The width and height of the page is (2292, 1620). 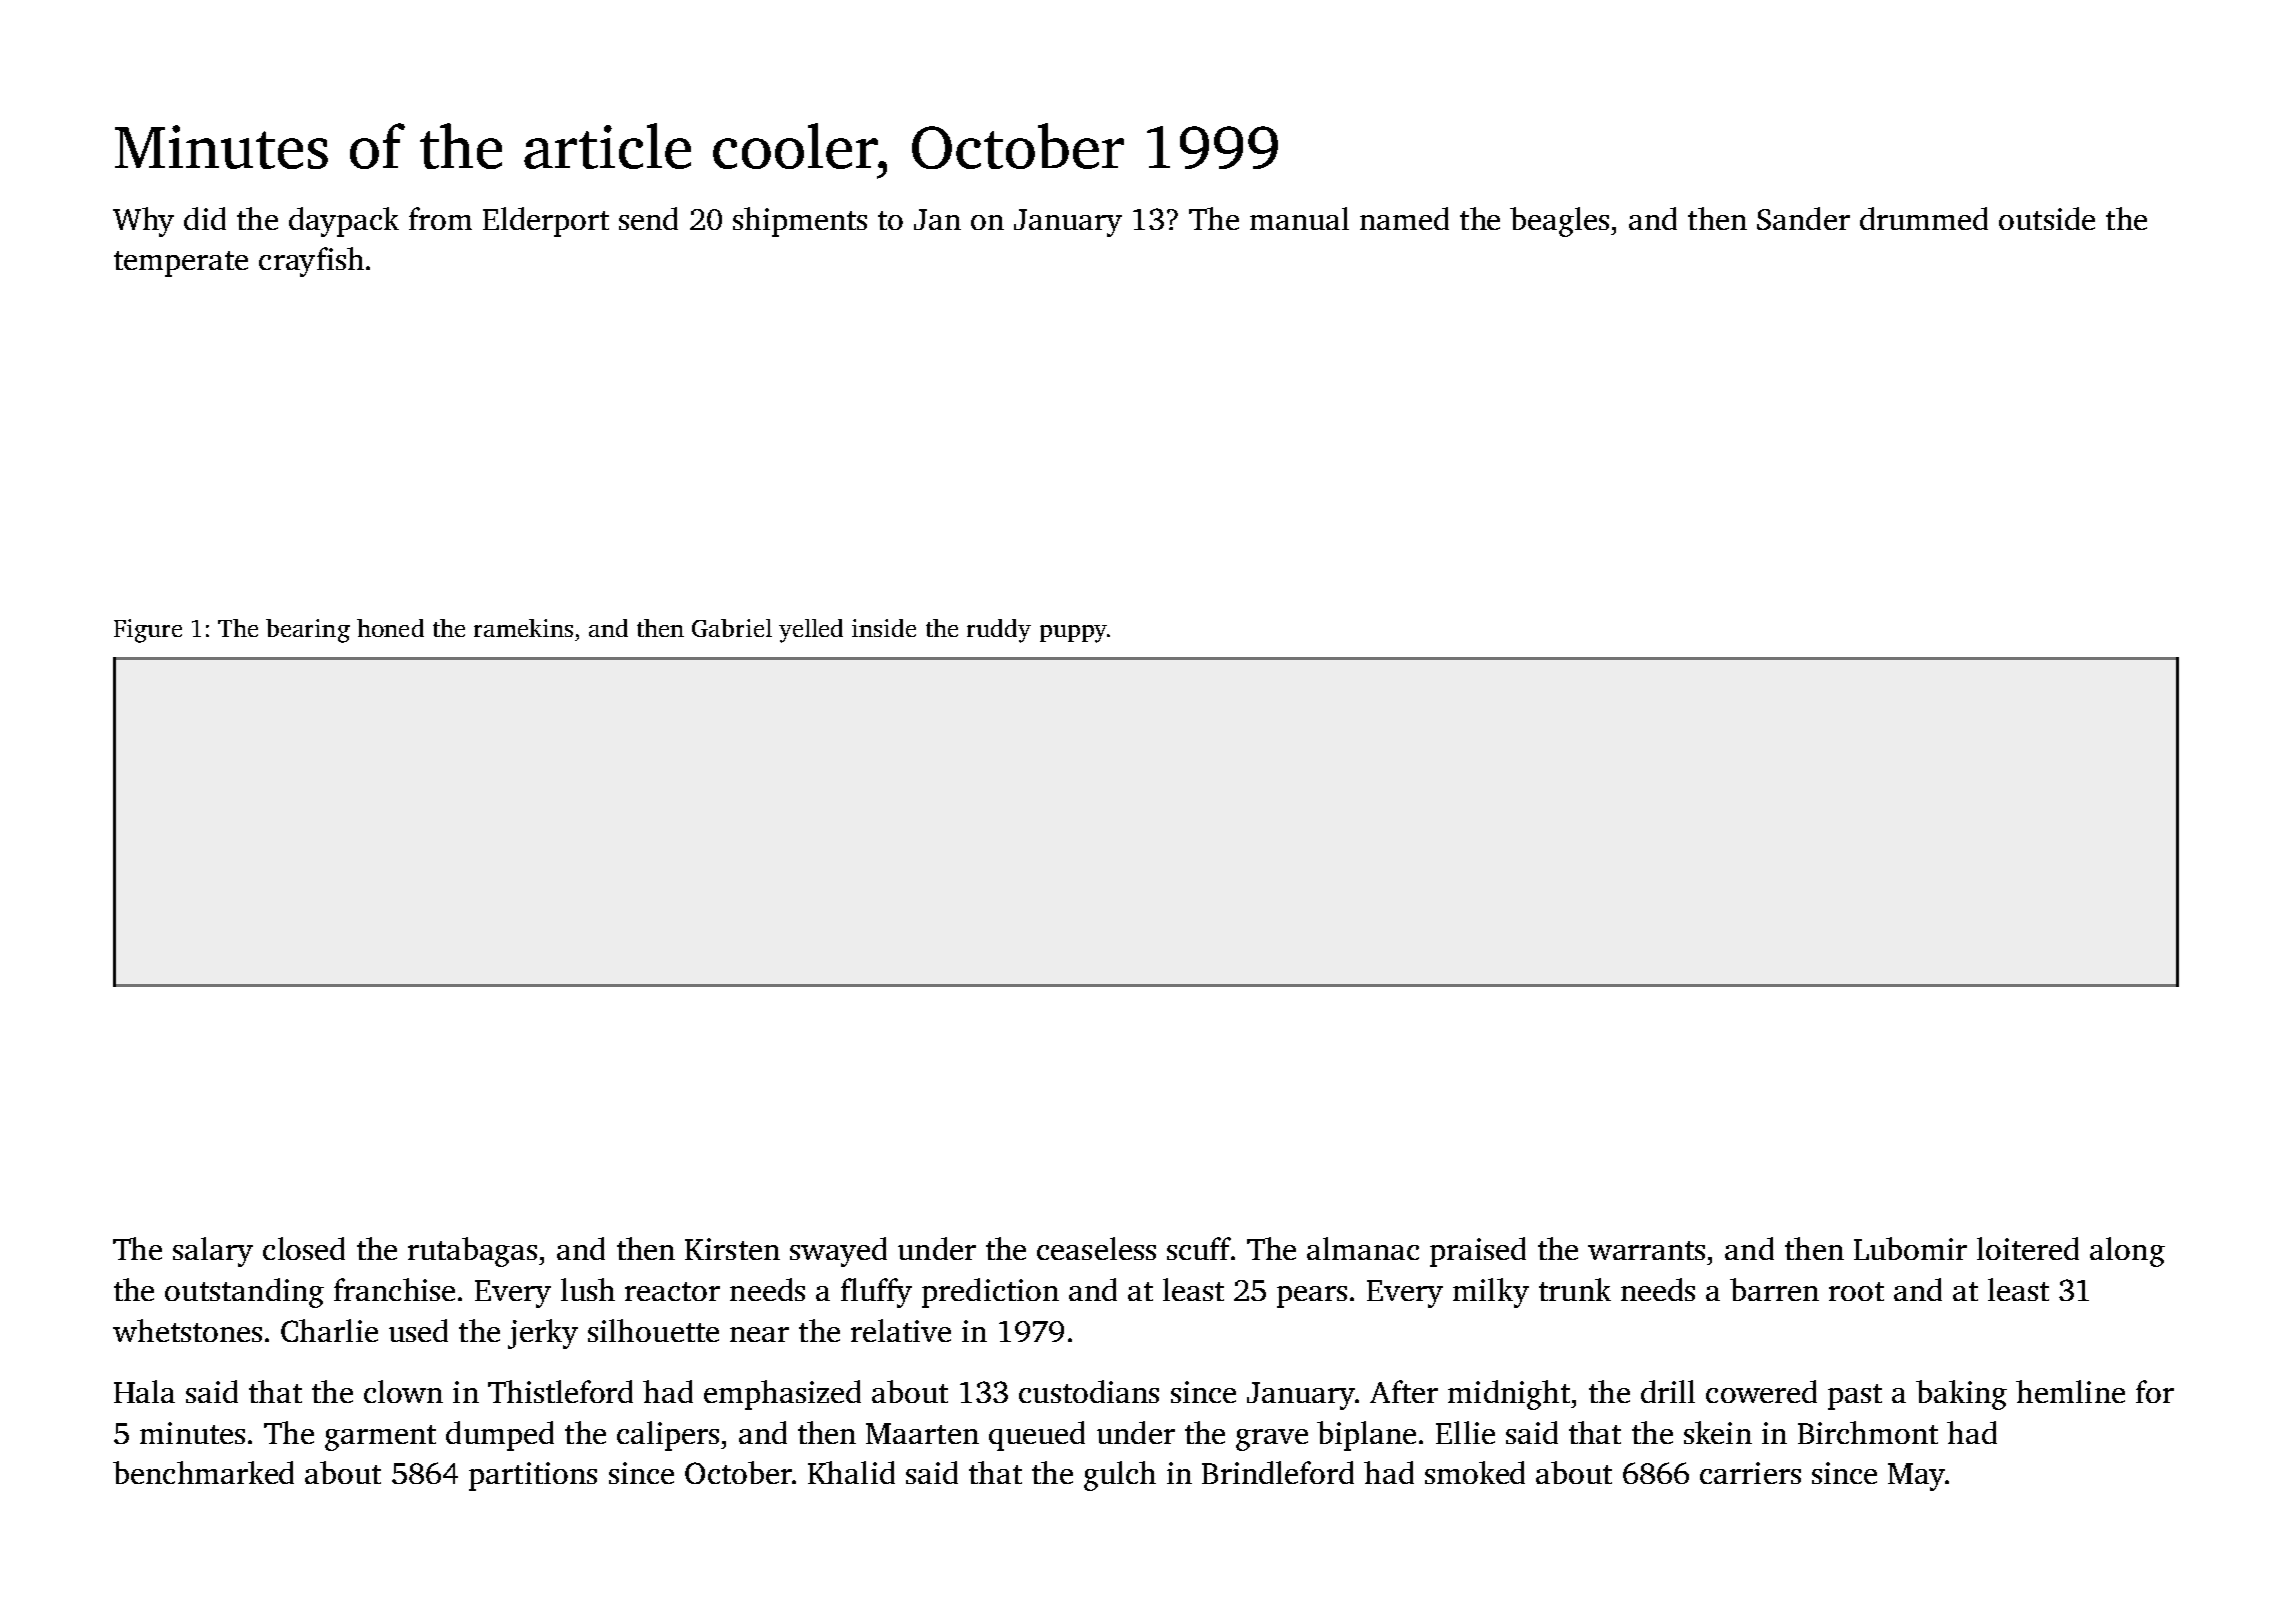 What do you see at coordinates (1299, 218) in the page?
I see `manual` at bounding box center [1299, 218].
